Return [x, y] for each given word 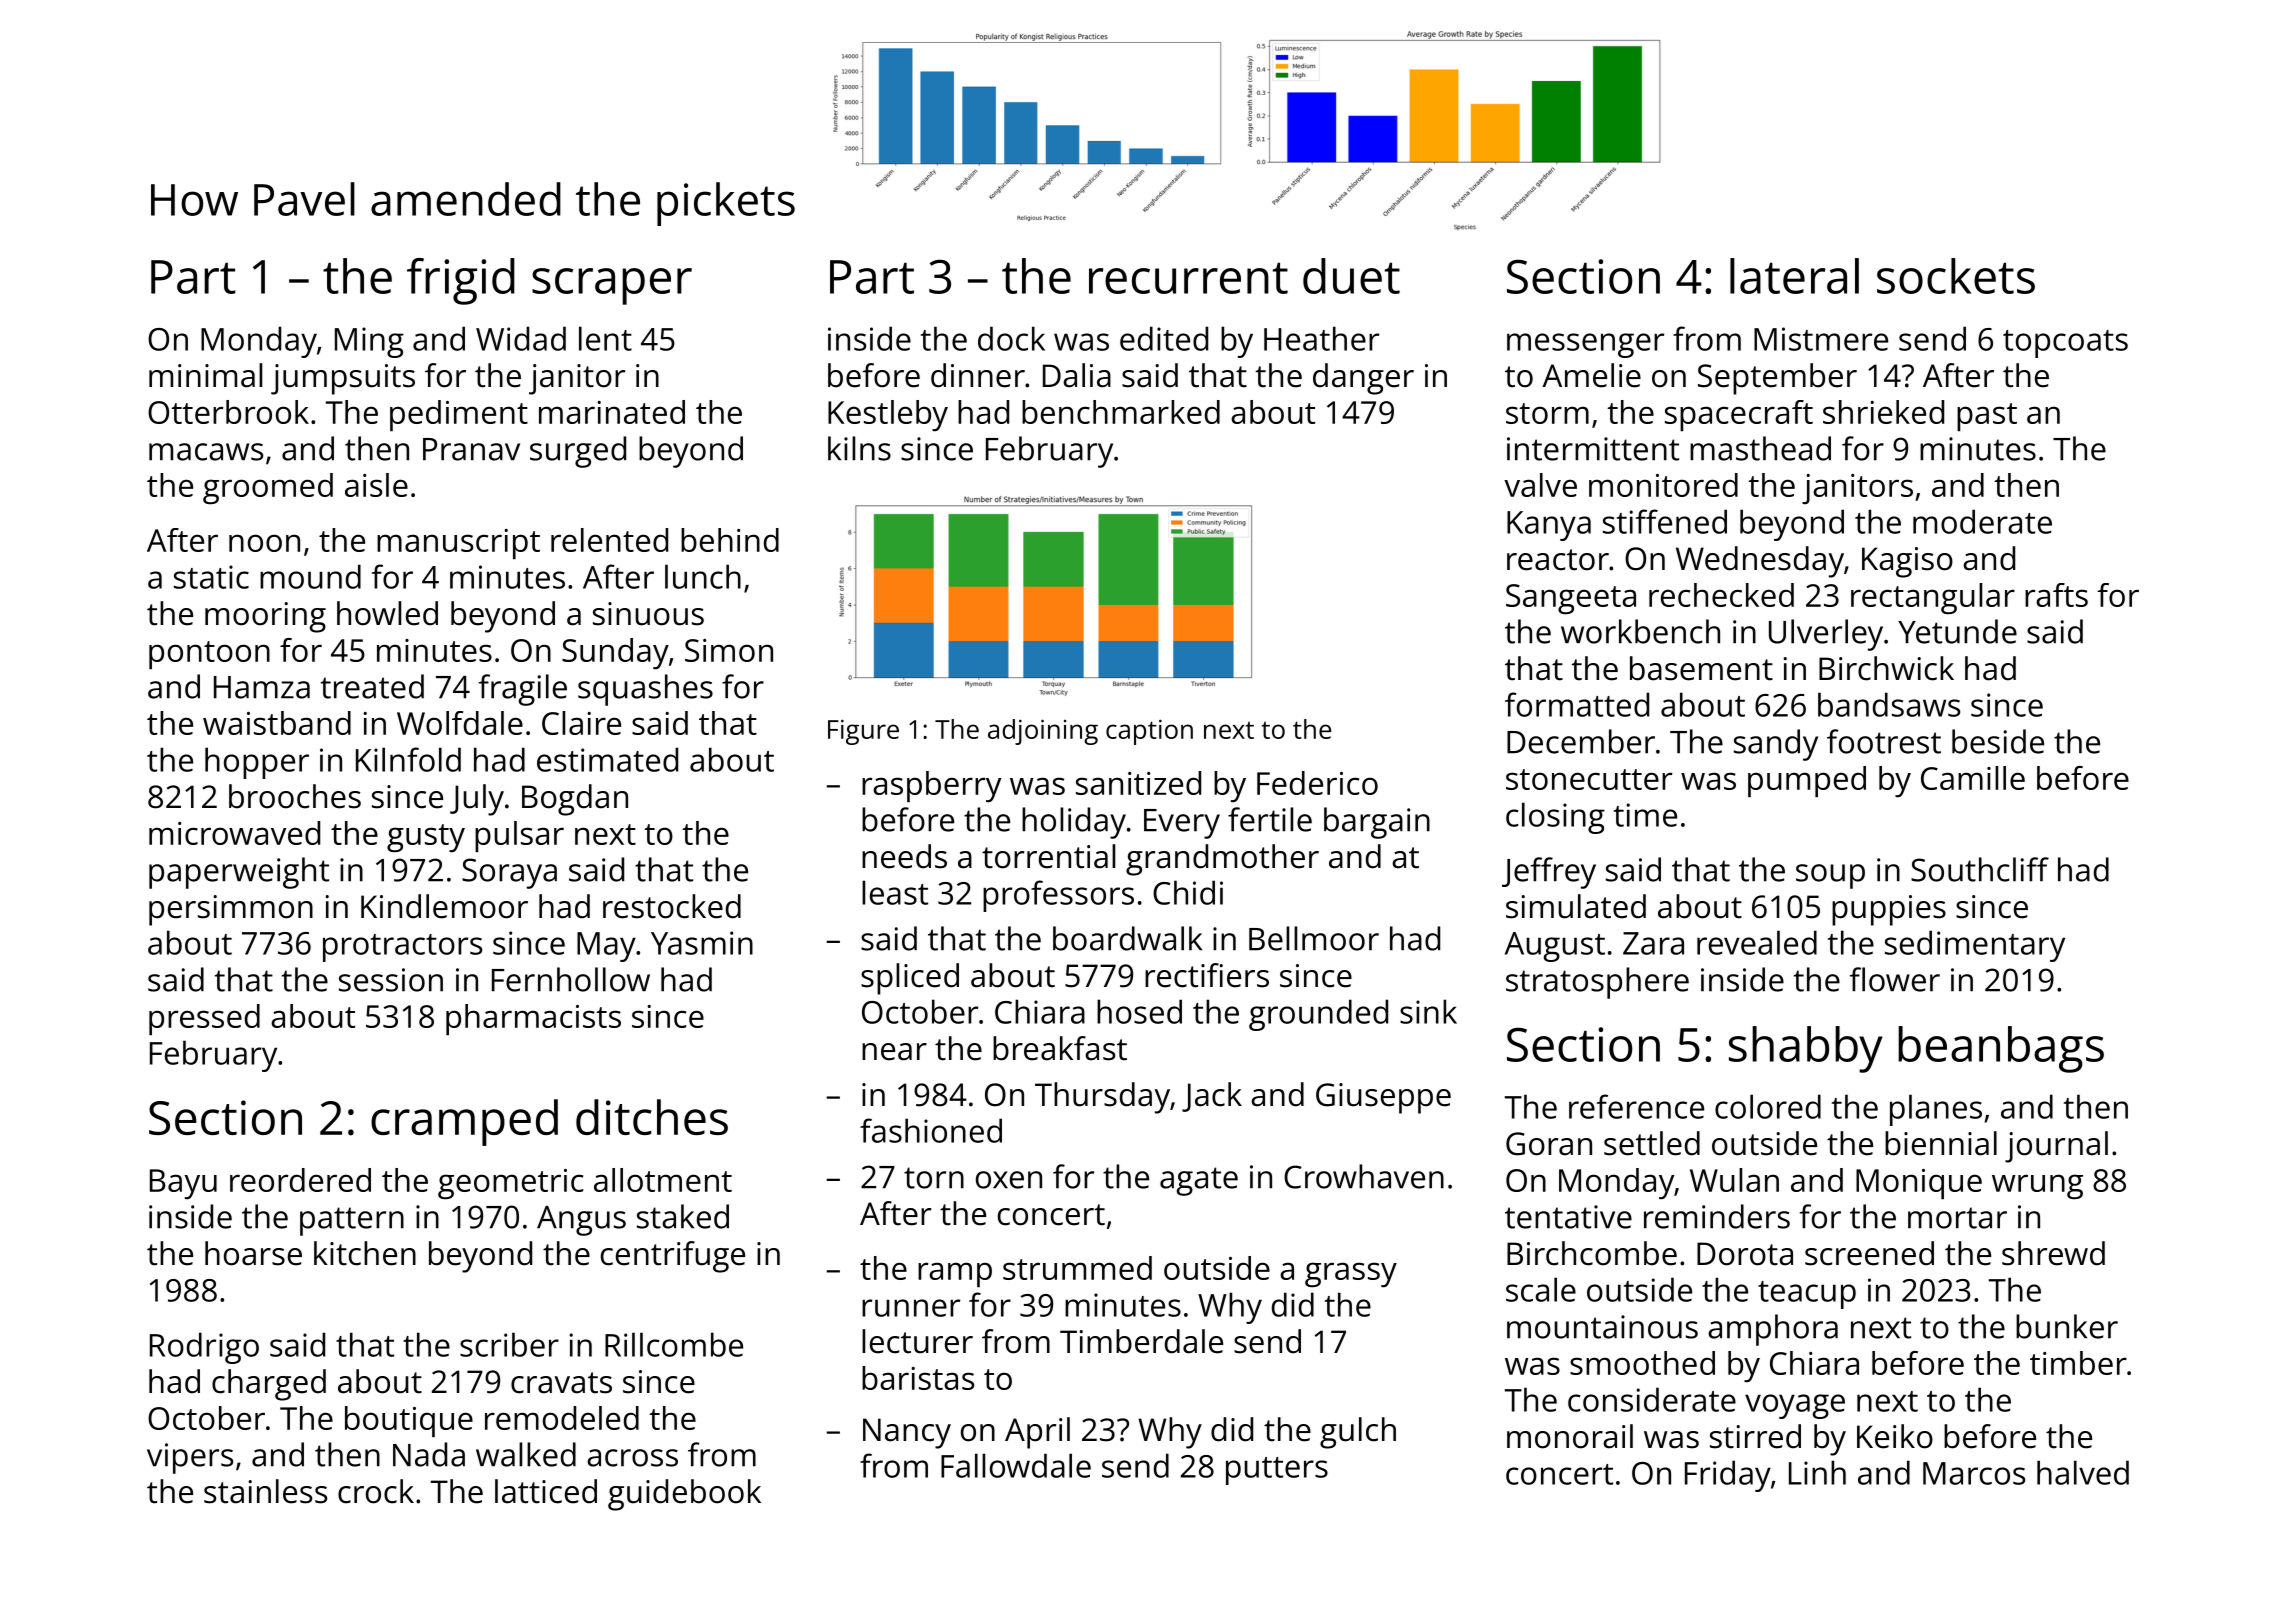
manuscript [458, 544]
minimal [205, 375]
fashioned [931, 1130]
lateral [1794, 276]
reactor [1558, 560]
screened [1869, 1253]
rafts [2056, 595]
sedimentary [1975, 946]
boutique [409, 1421]
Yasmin [702, 943]
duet [1351, 276]
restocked [672, 906]
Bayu [183, 1184]
